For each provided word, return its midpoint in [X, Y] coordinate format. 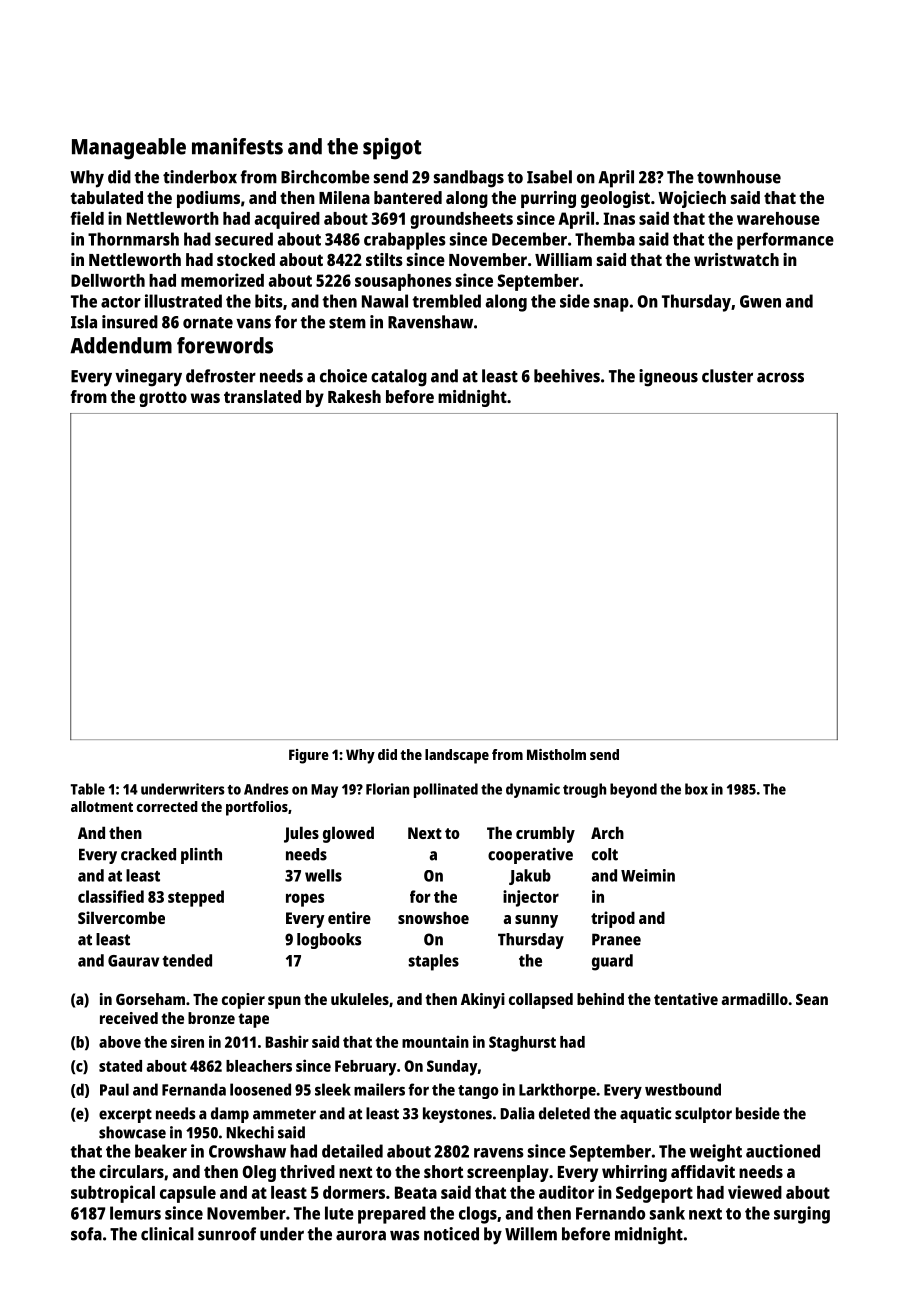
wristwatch [736, 259]
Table [88, 789]
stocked [246, 259]
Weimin [648, 875]
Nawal [385, 301]
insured [130, 322]
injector [531, 898]
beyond [633, 790]
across [780, 377]
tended [187, 960]
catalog [399, 378]
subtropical [113, 1194]
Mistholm [556, 754]
